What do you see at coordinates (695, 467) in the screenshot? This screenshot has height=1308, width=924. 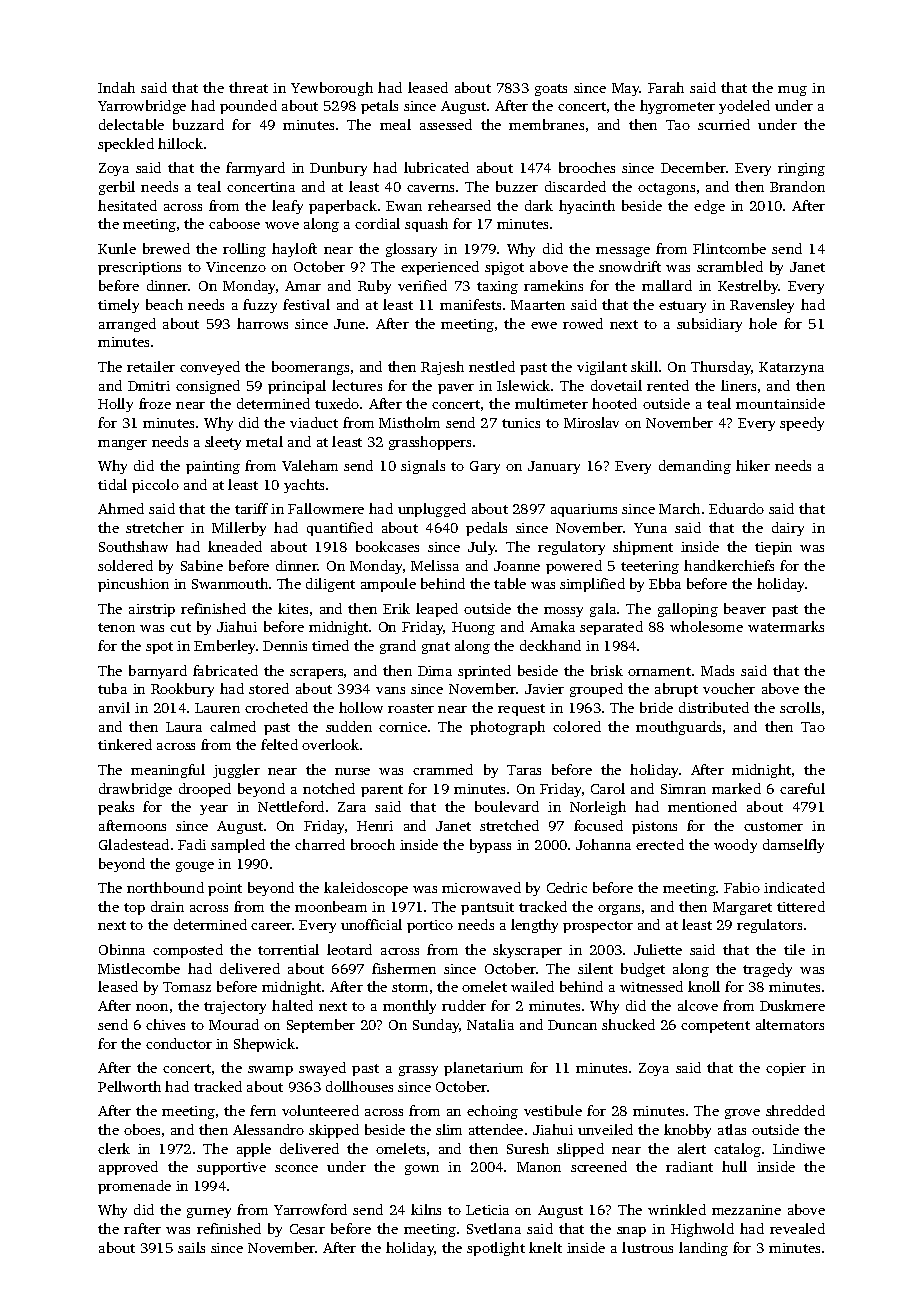 I see `demanding` at bounding box center [695, 467].
